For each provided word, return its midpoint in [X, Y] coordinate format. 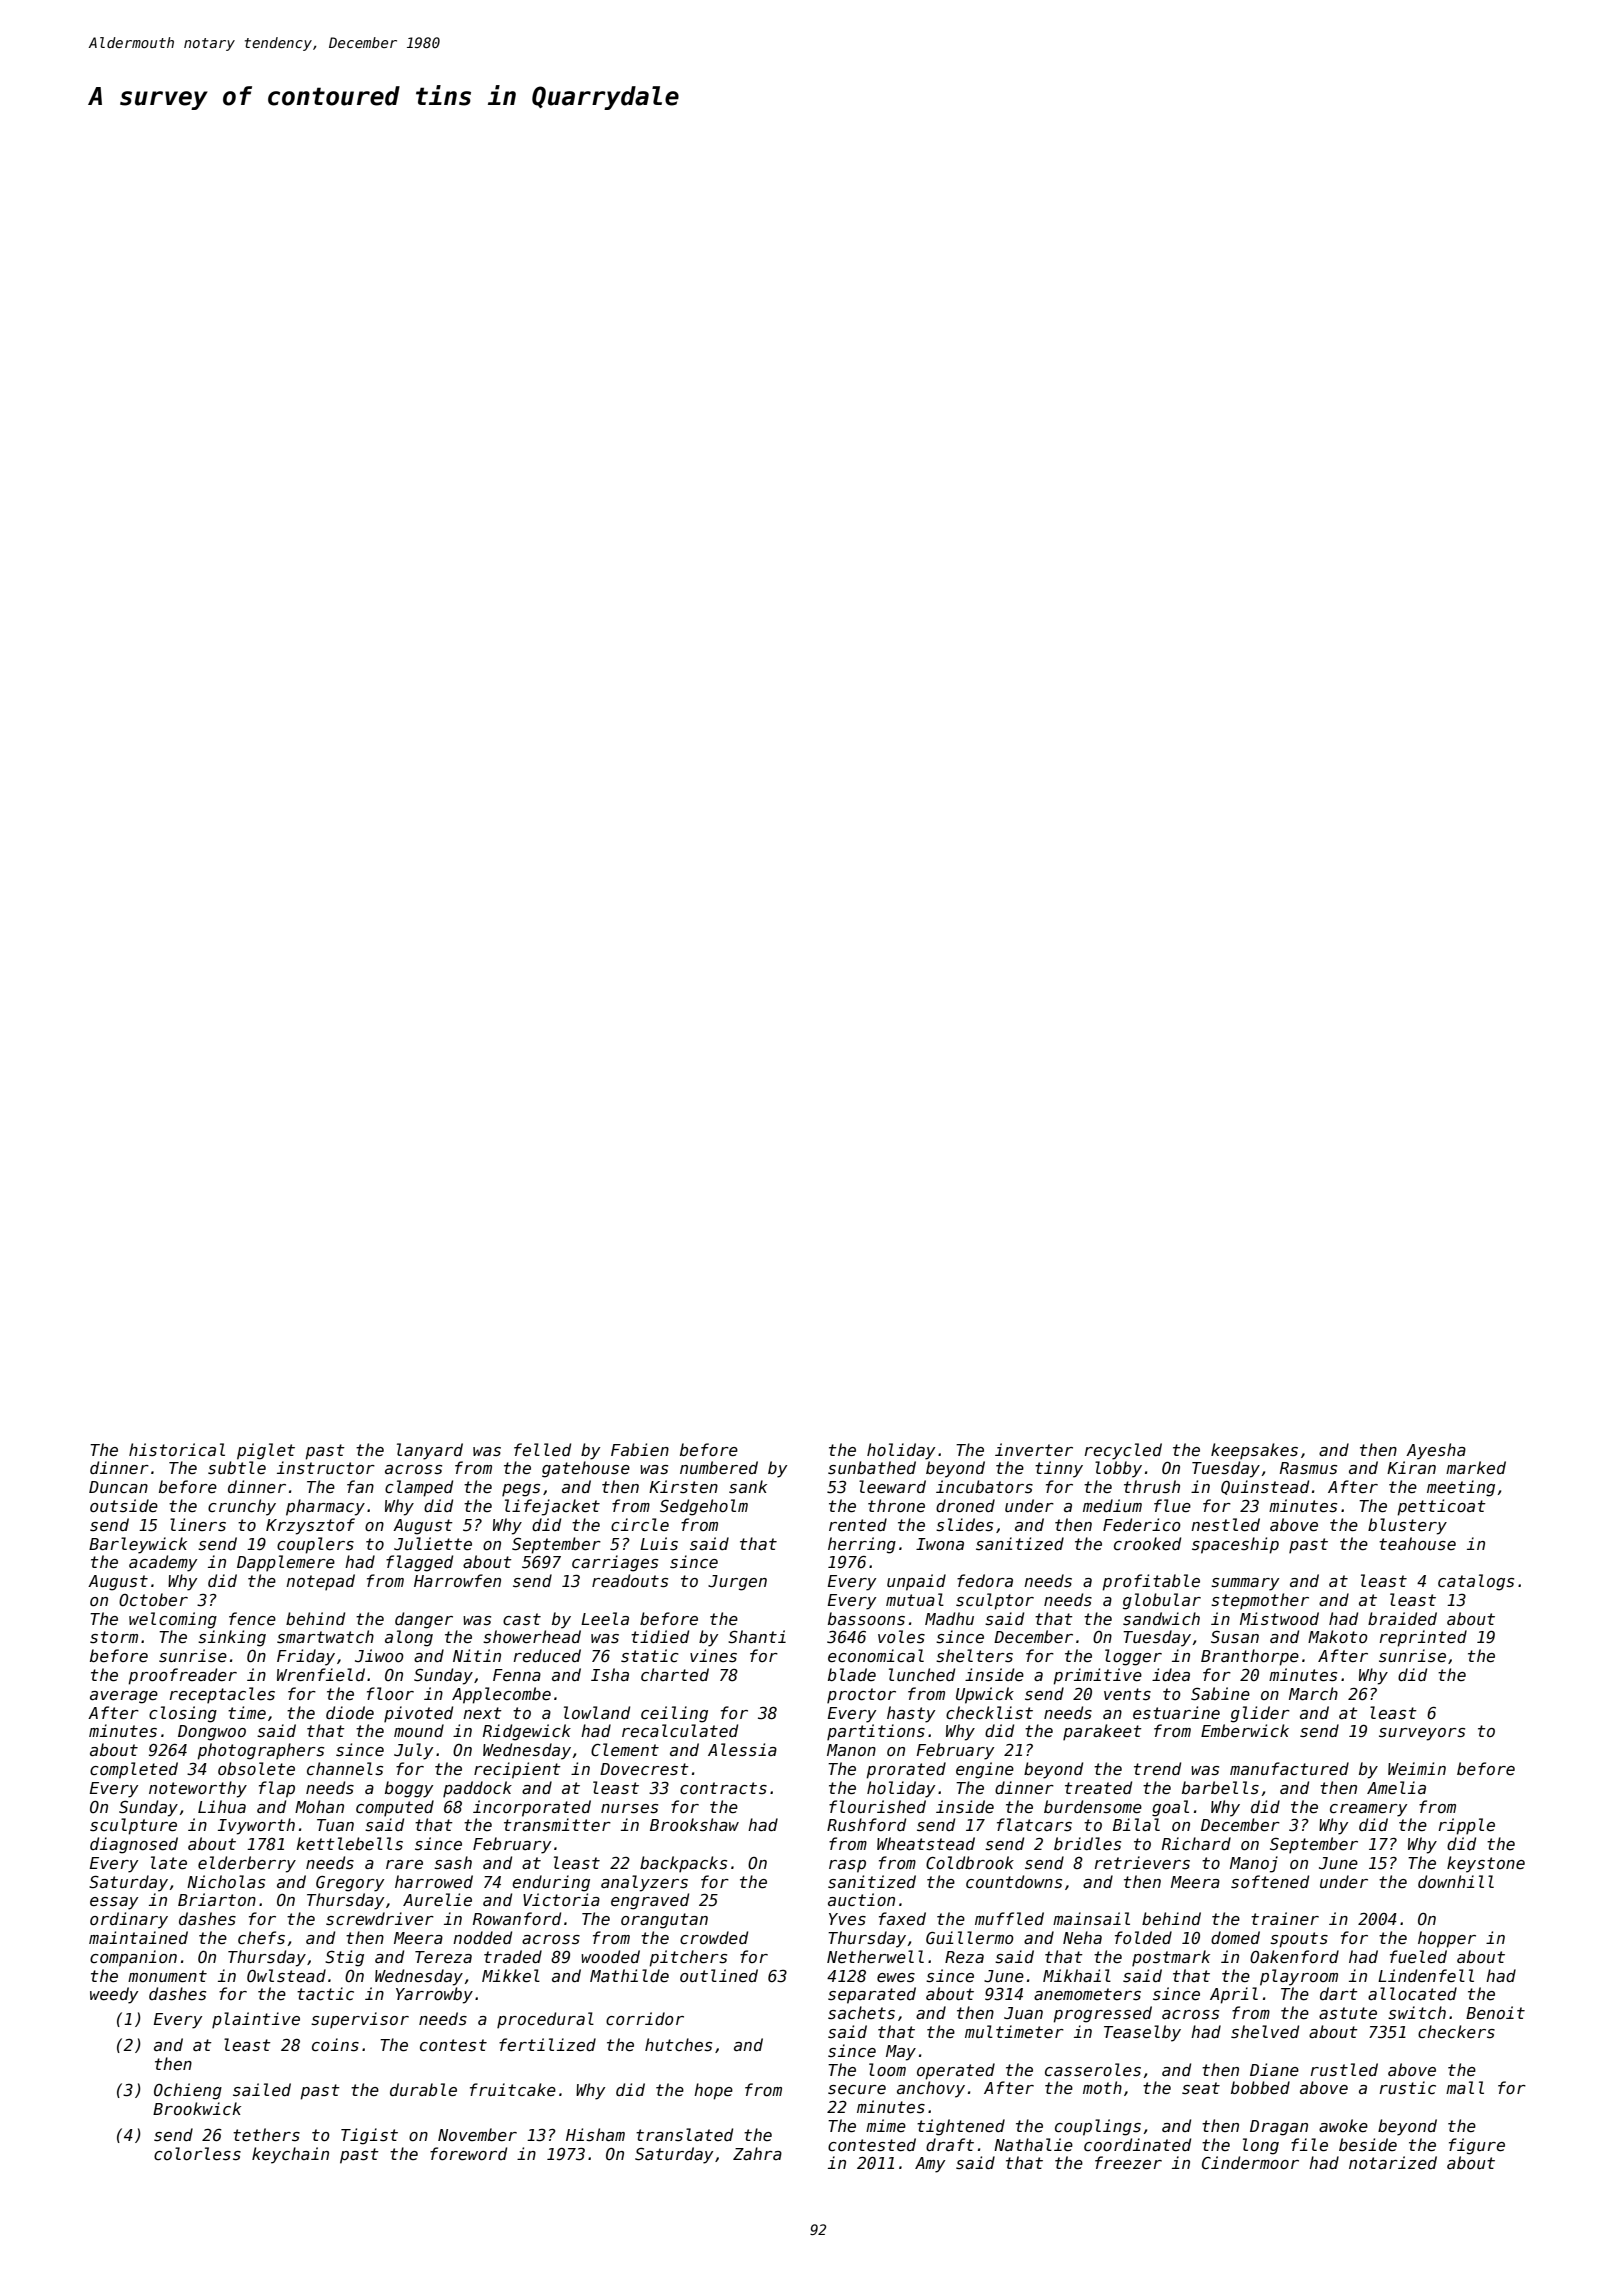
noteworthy [198, 1789]
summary [1245, 1584]
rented [858, 1525]
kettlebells [349, 1843]
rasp [847, 1866]
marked [1476, 1467]
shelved [1265, 2031]
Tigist [369, 2136]
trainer [1285, 1919]
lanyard [430, 1451]
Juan [1023, 2013]
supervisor [360, 2020]
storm [114, 1637]
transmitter [557, 1825]
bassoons [866, 1618]
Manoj [1254, 1864]
